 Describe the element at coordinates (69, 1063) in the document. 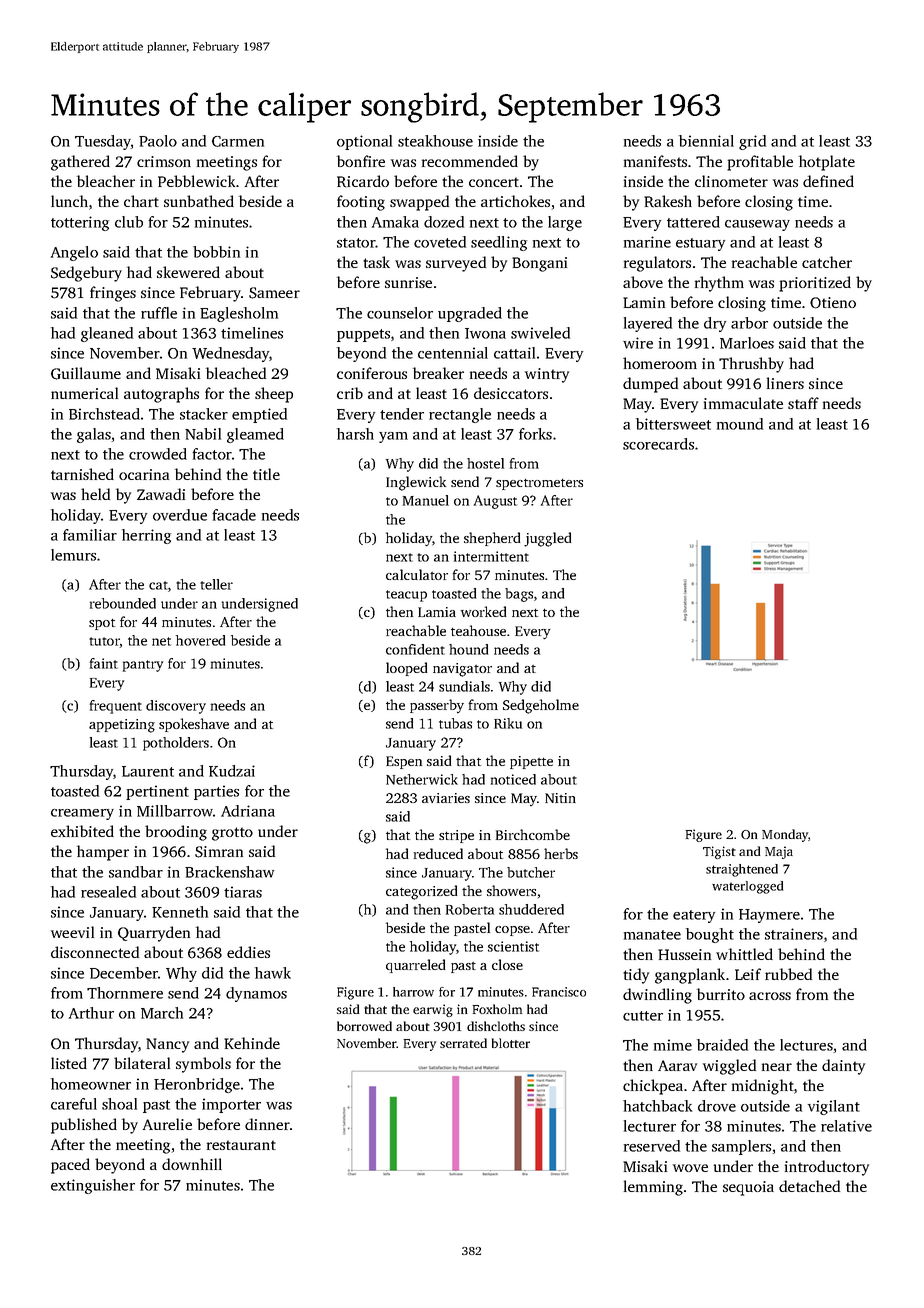

I see `listed` at that location.
